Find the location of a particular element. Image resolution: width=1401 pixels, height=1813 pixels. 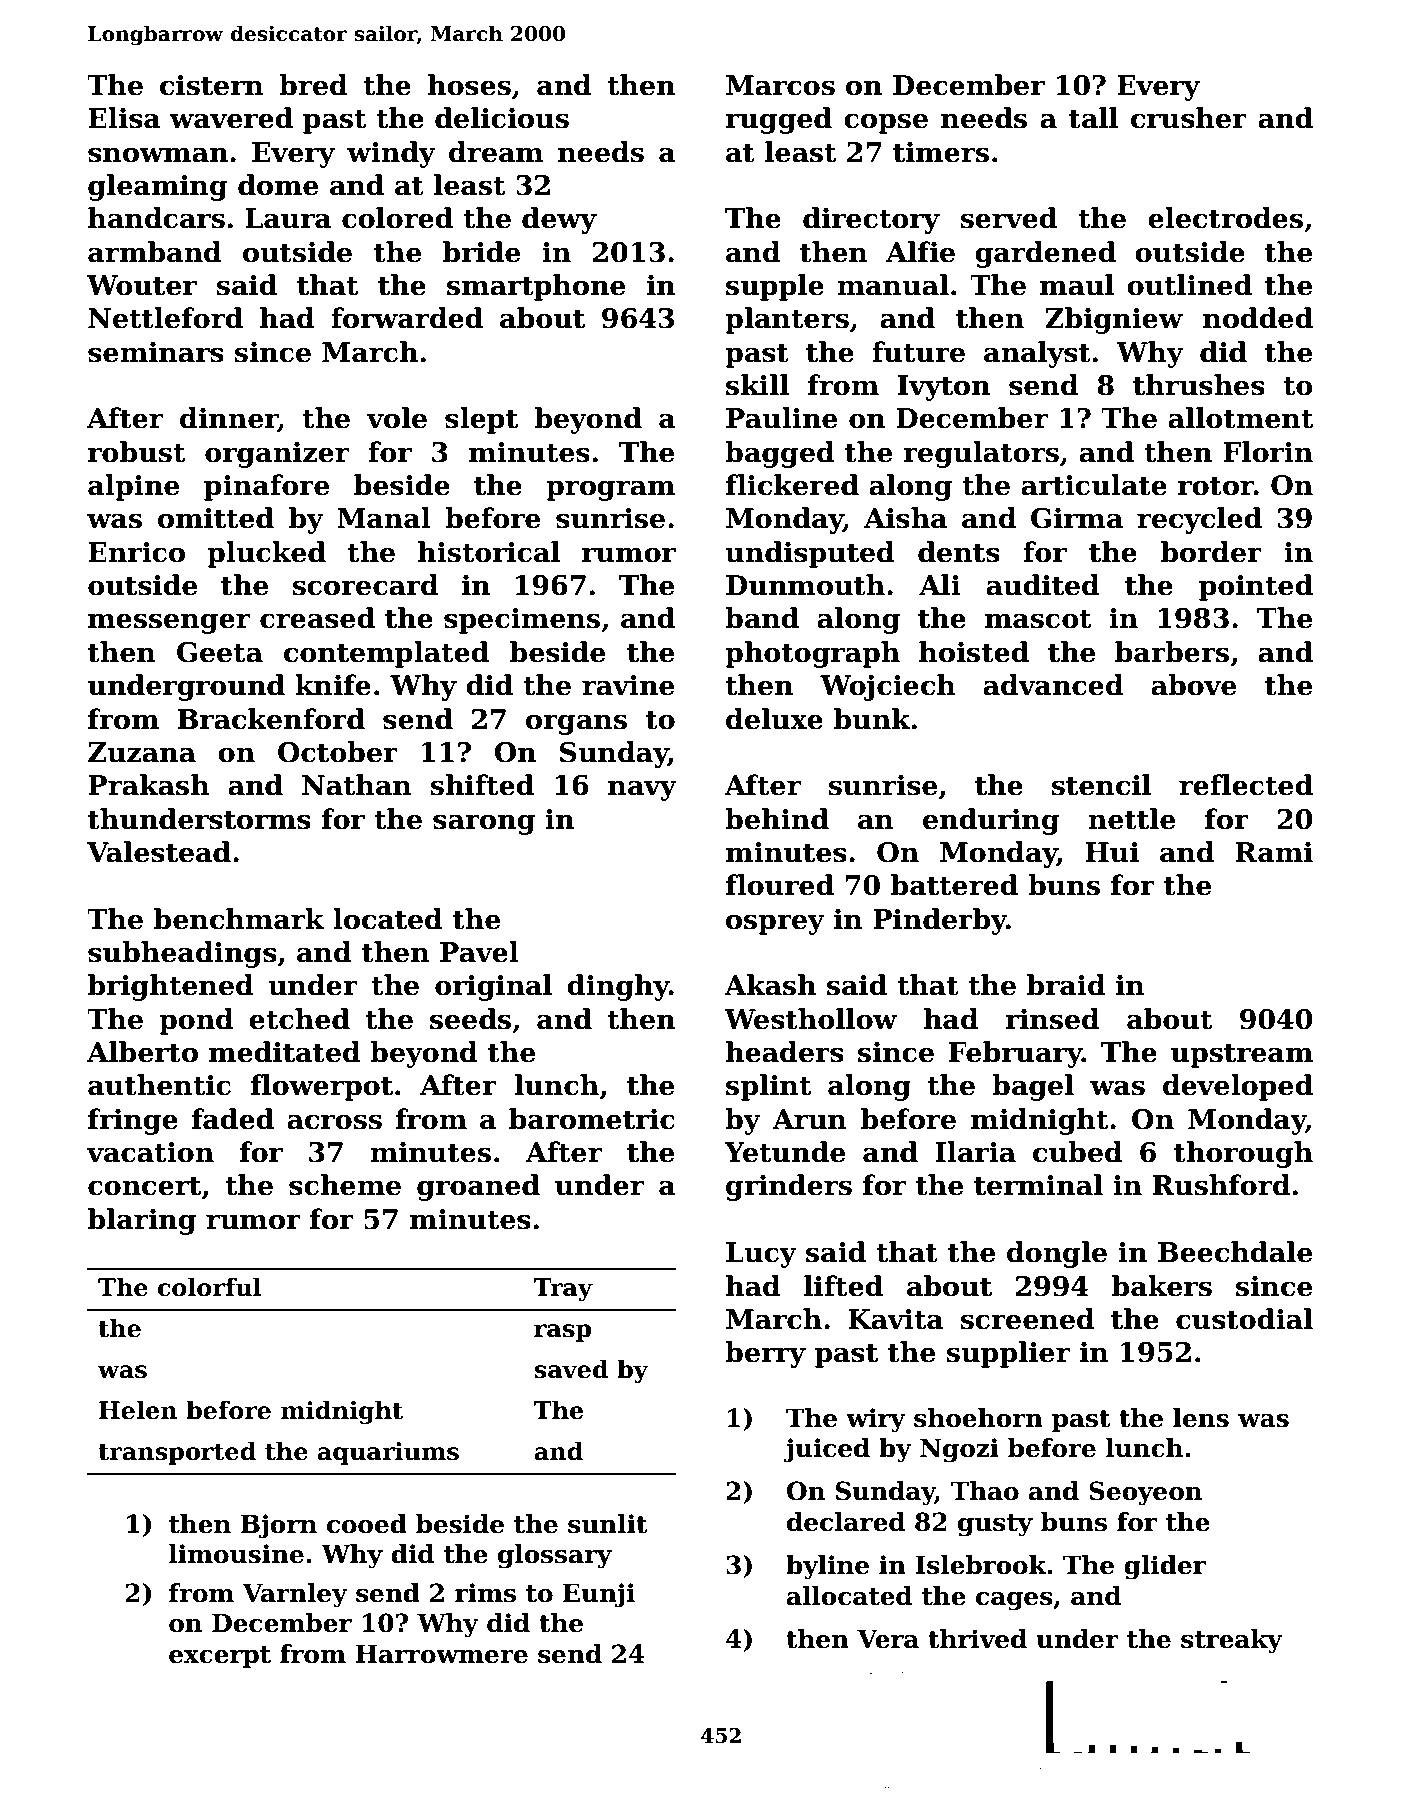

bred is located at coordinates (313, 85).
